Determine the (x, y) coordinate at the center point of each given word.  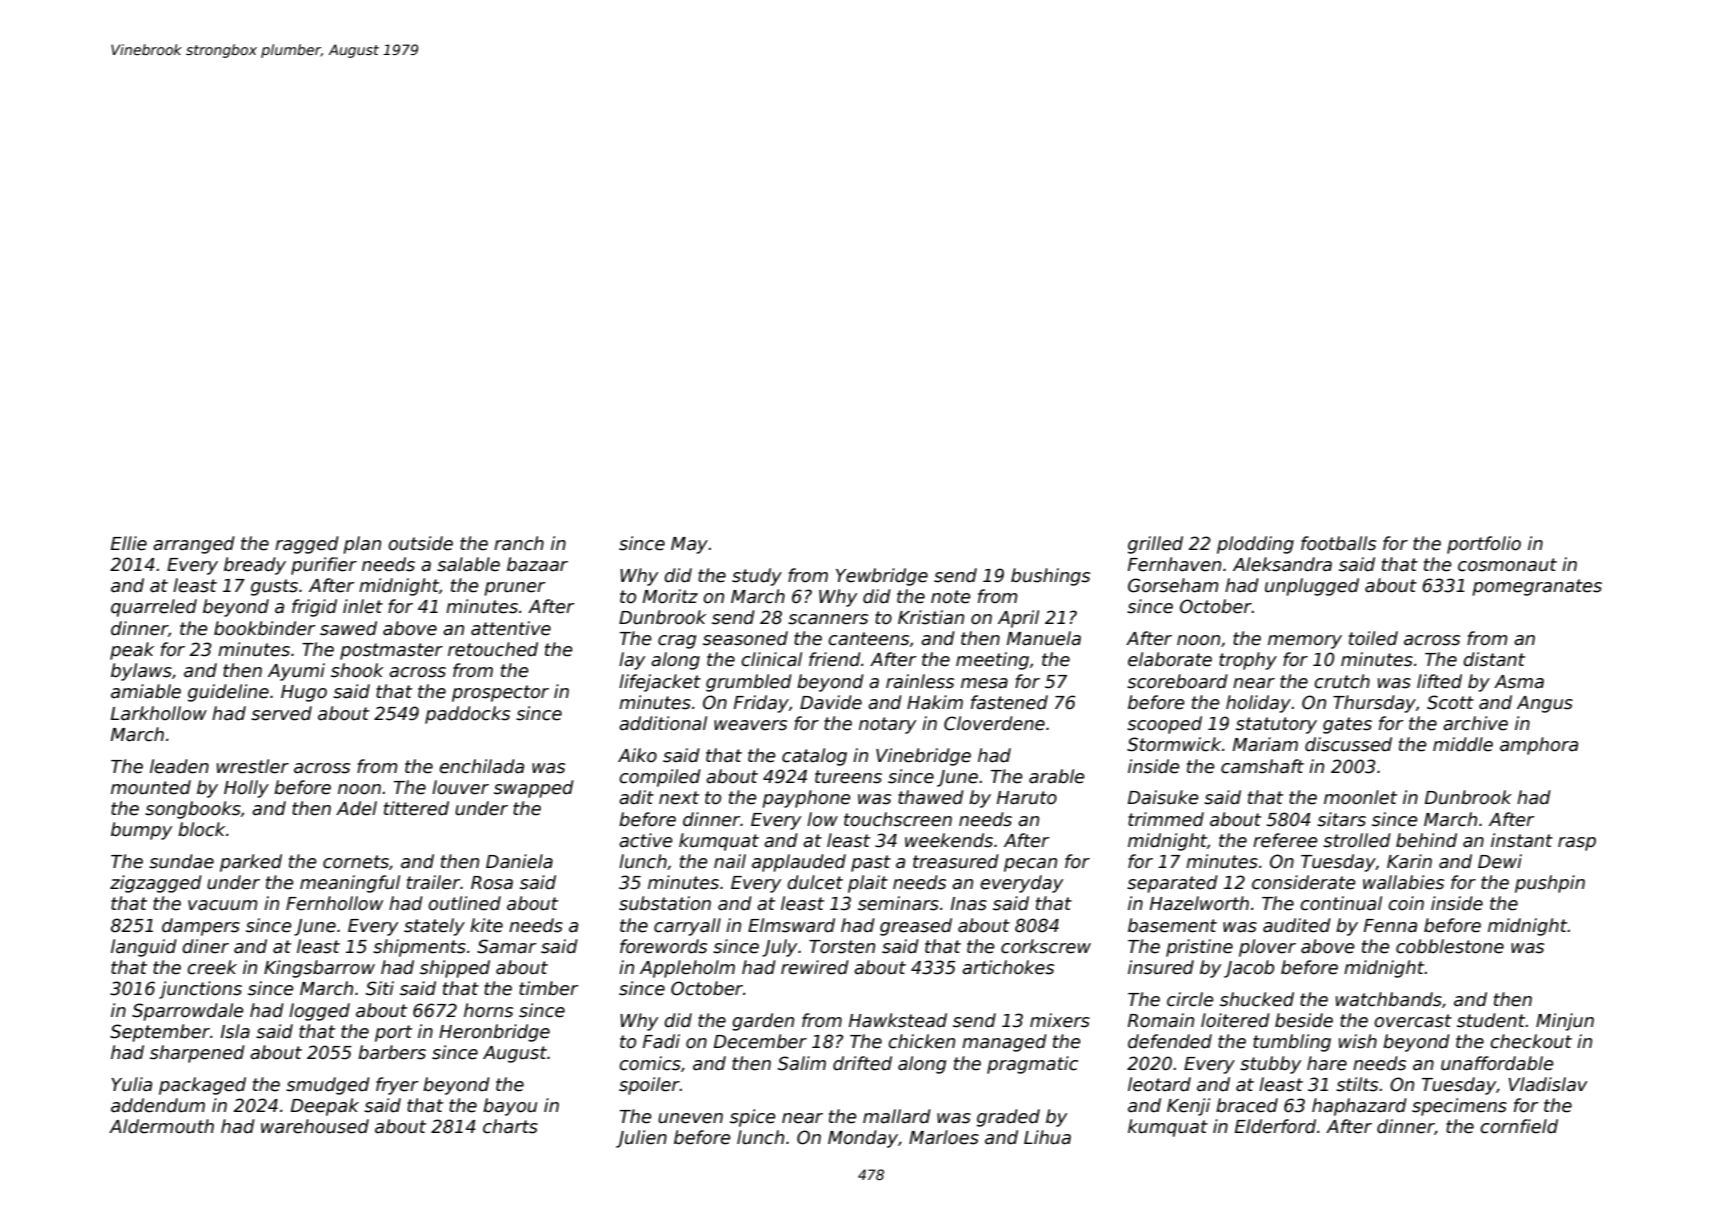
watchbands (1389, 999)
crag (677, 642)
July (779, 948)
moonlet (1360, 797)
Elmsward (791, 925)
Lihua (1047, 1137)
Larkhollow (159, 713)
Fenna (1390, 926)
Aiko (637, 755)
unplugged (1312, 587)
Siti (380, 988)
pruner (515, 589)
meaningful (350, 884)
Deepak (325, 1107)
